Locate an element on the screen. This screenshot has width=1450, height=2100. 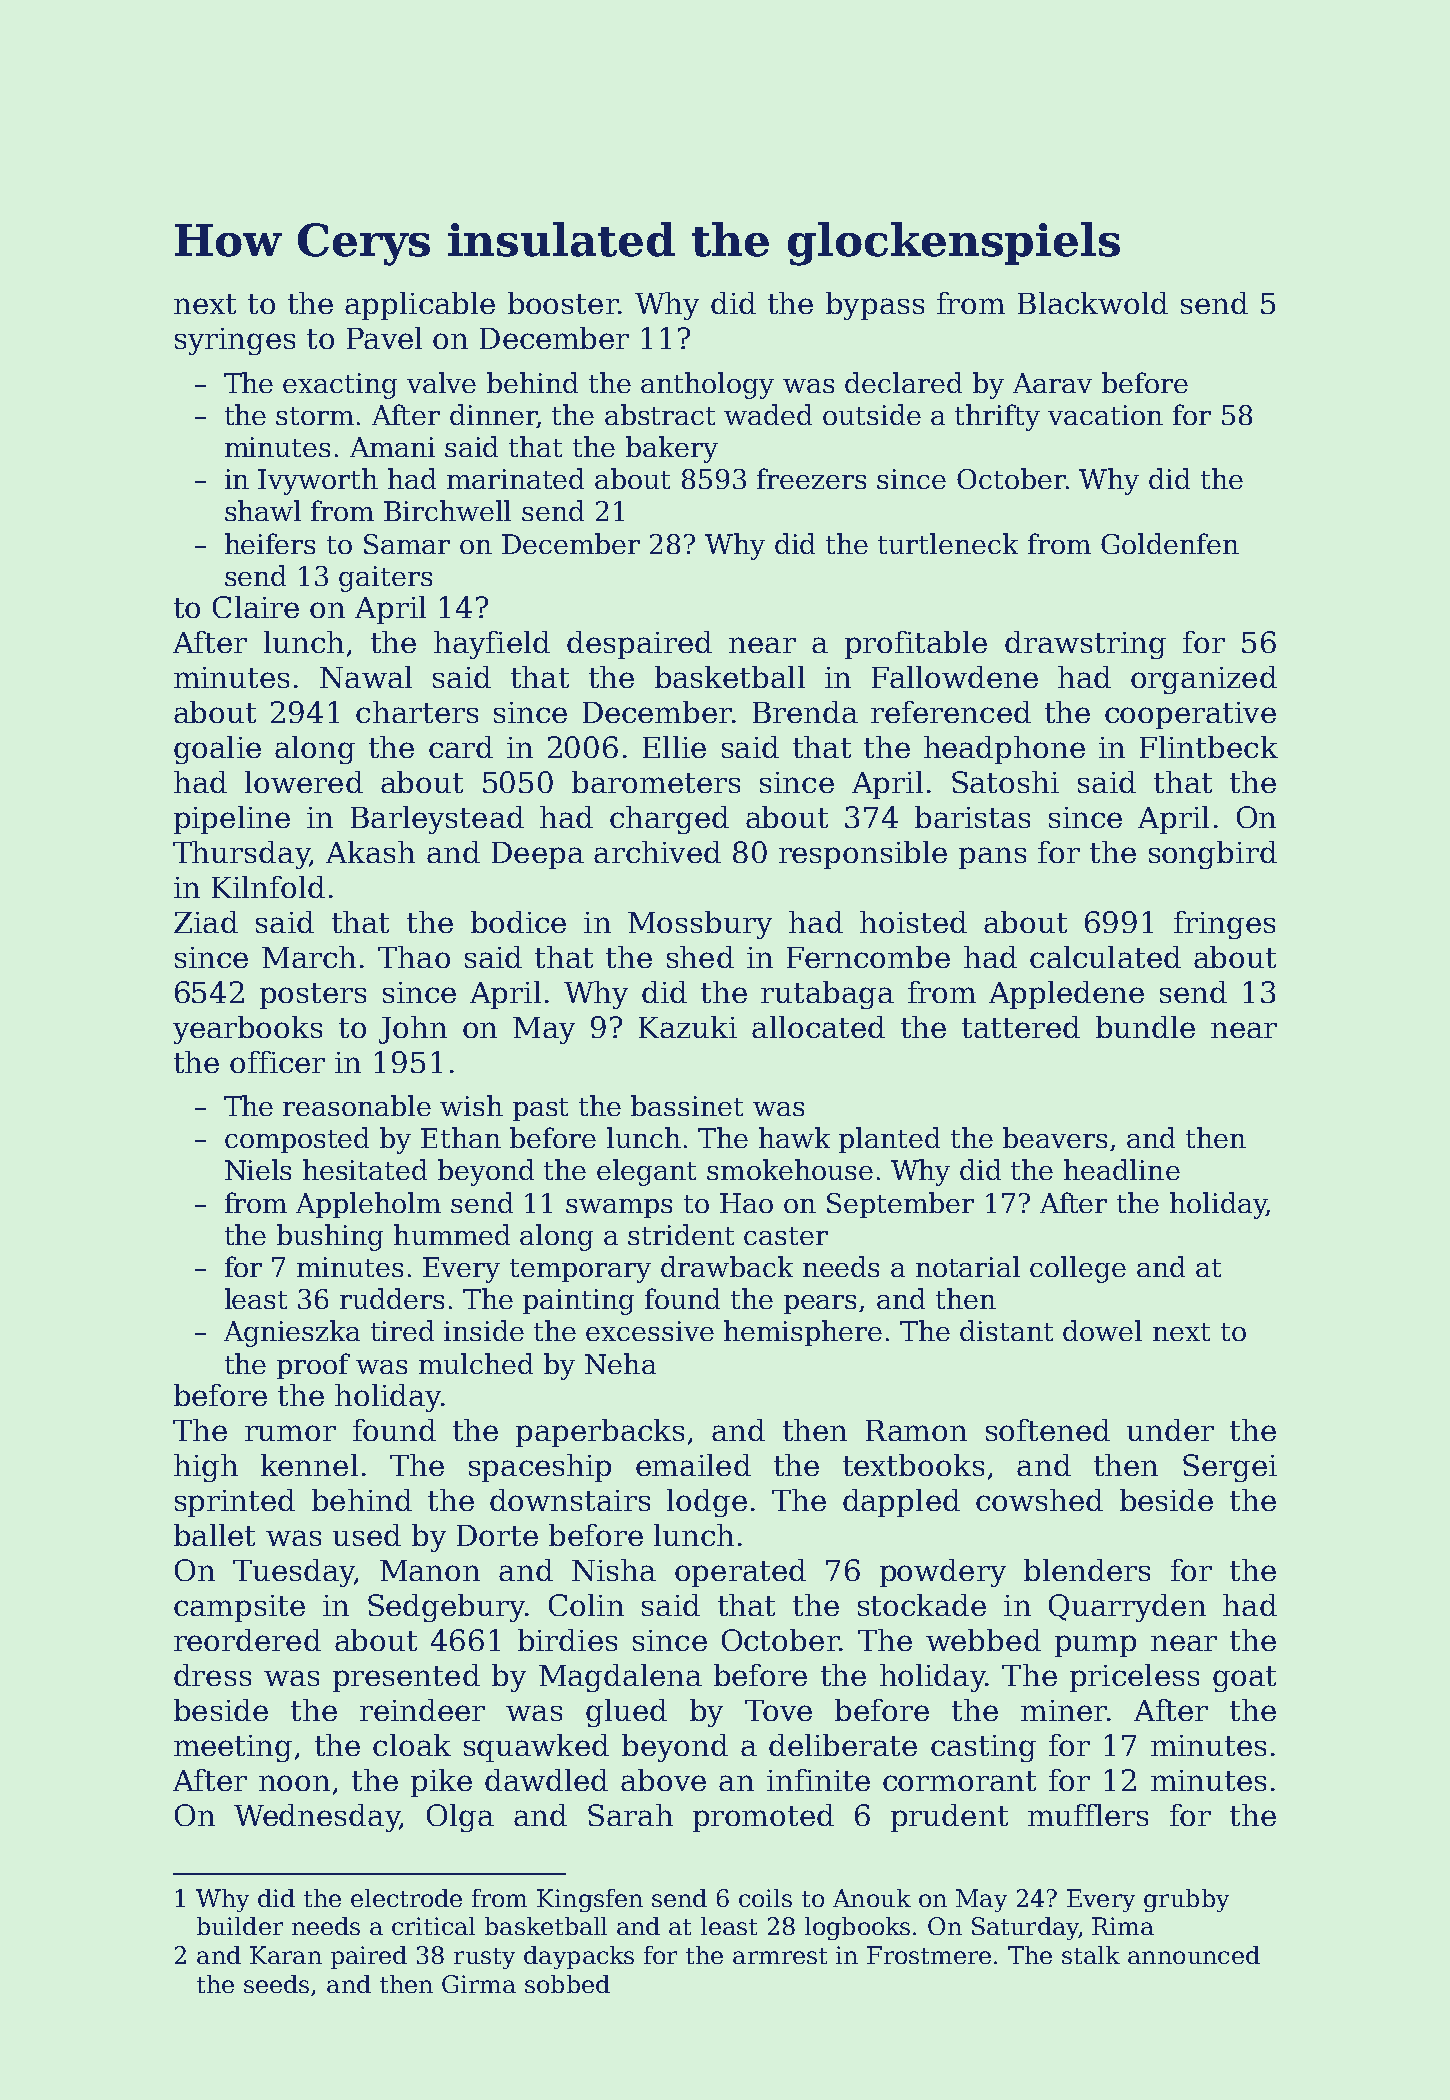
songbird is located at coordinates (1213, 855).
